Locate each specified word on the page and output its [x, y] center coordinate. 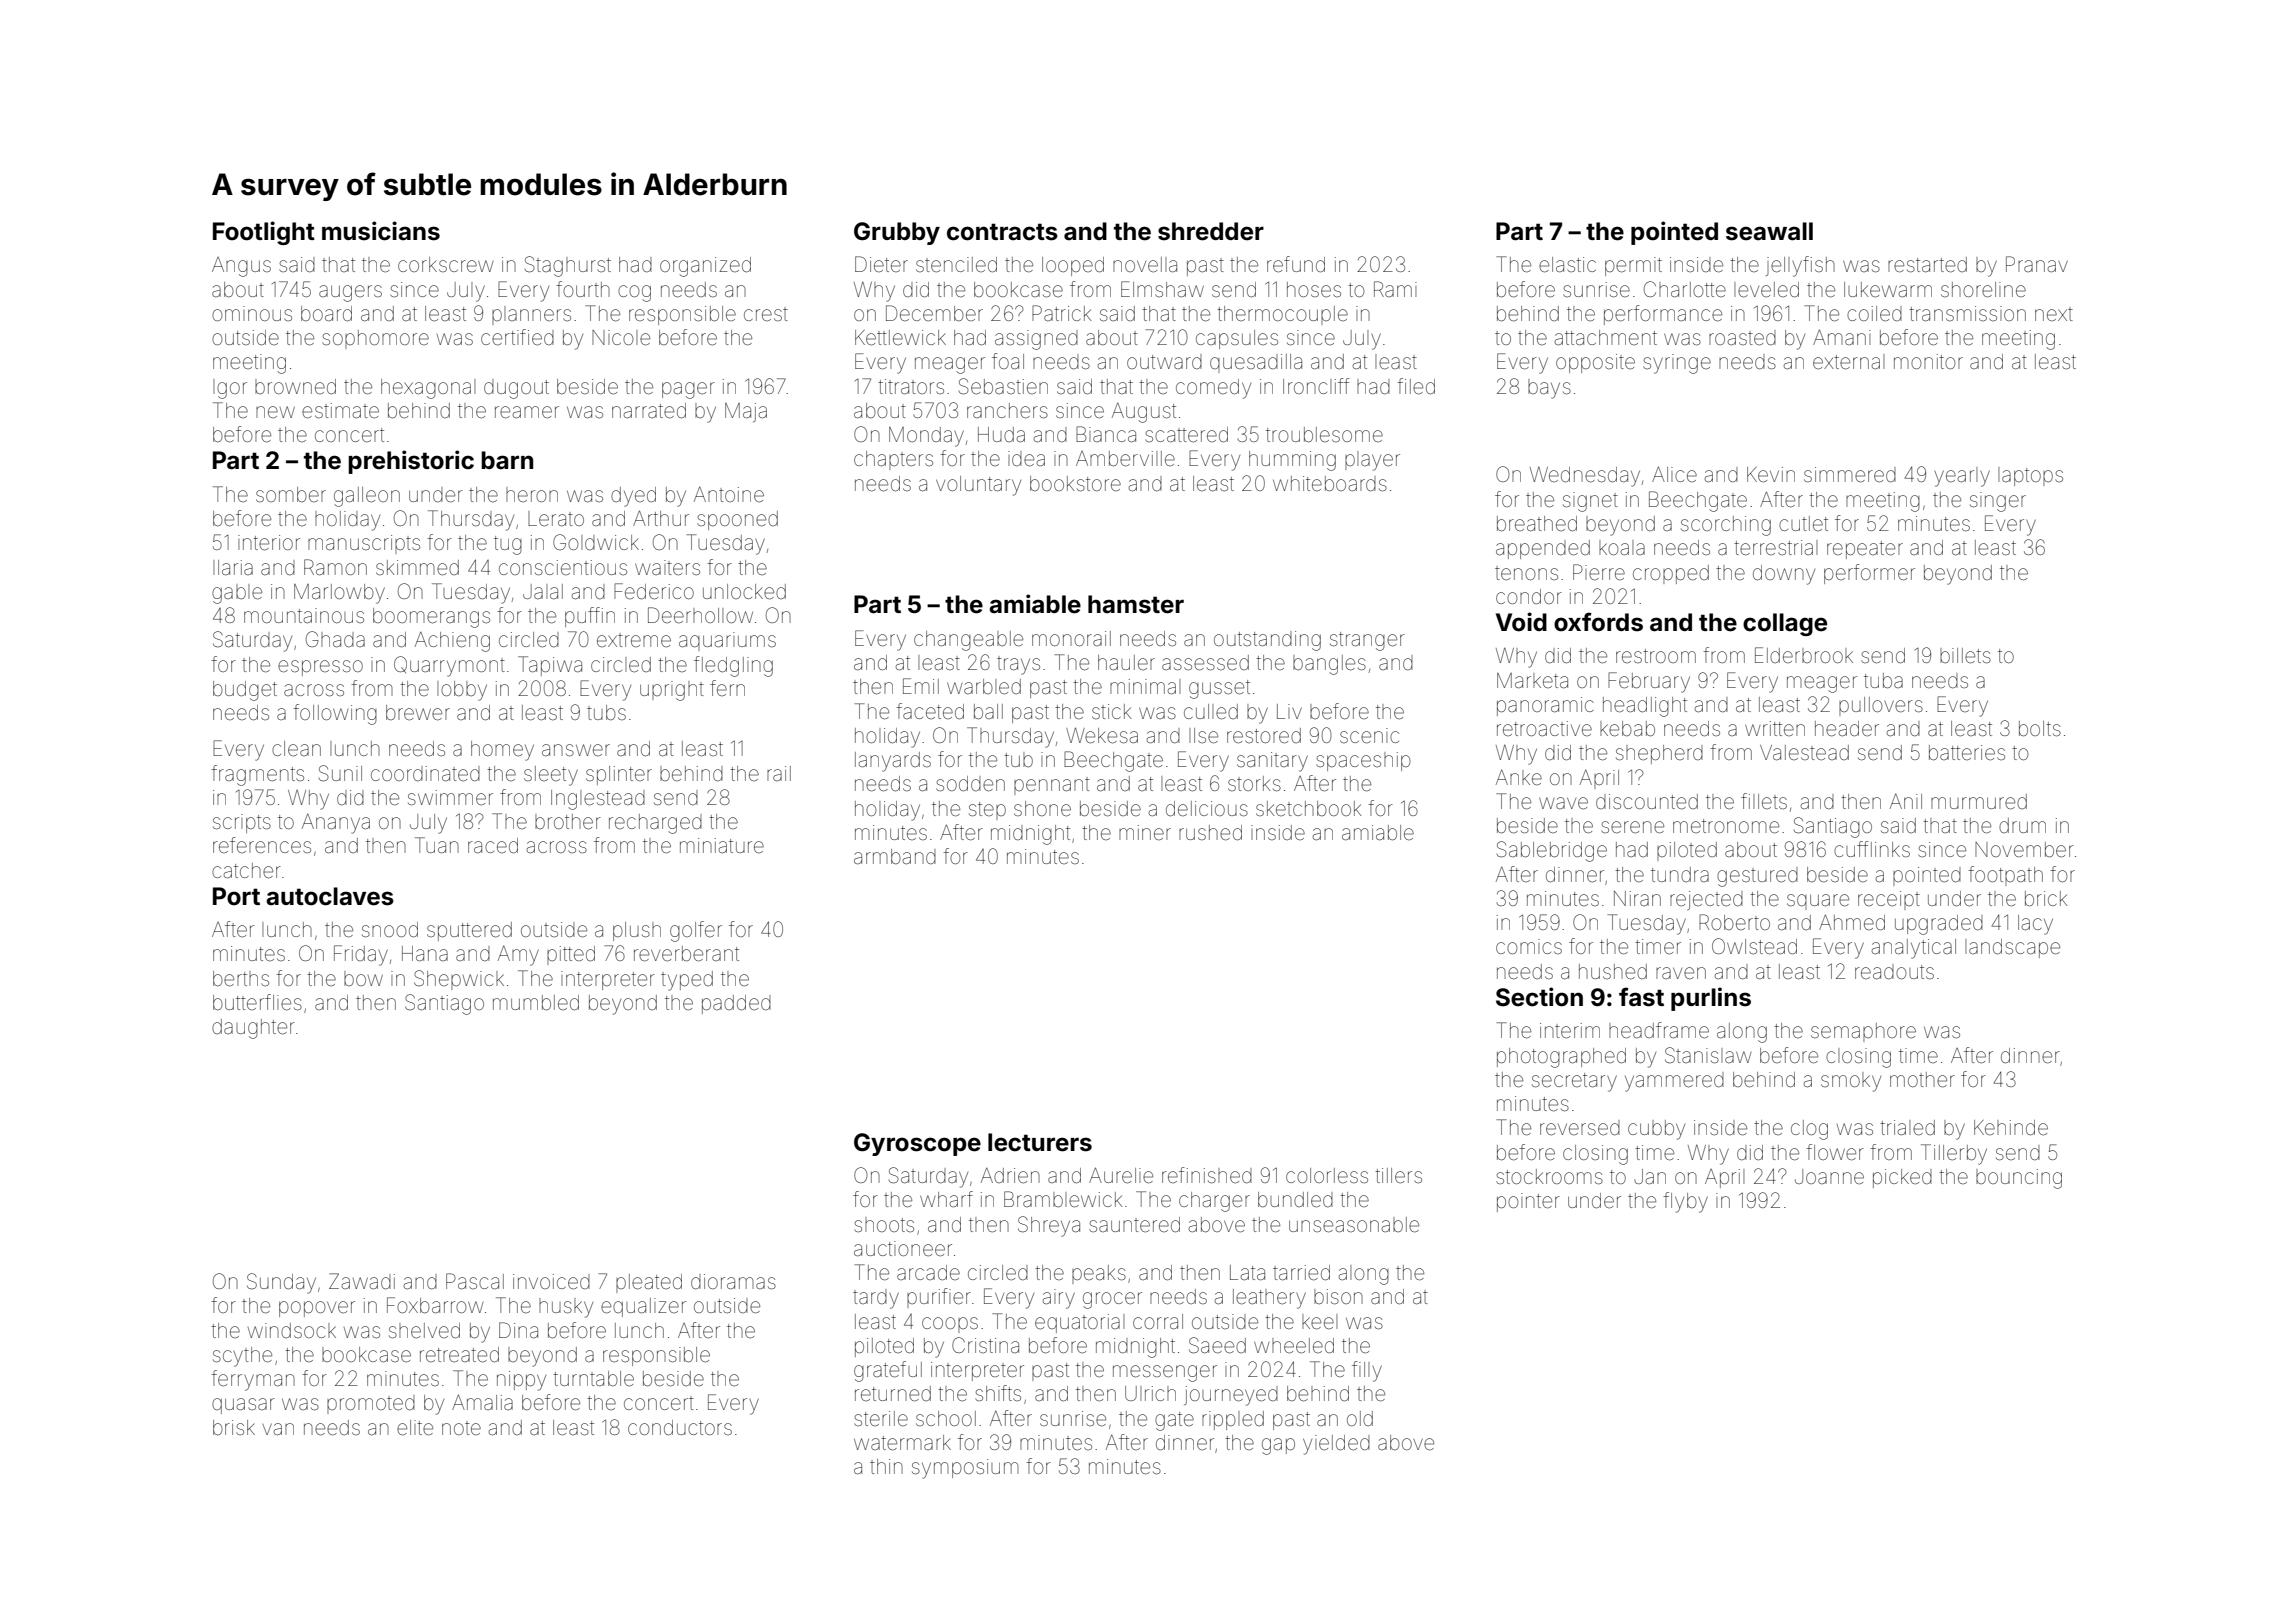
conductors [680, 1427]
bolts [2040, 728]
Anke [1519, 777]
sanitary [1272, 762]
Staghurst [568, 266]
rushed [1210, 833]
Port [236, 896]
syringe [1677, 364]
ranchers [1007, 411]
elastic [1567, 265]
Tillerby [1954, 1154]
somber [291, 494]
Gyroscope [917, 1144]
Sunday [281, 1283]
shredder [1211, 231]
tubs [606, 712]
